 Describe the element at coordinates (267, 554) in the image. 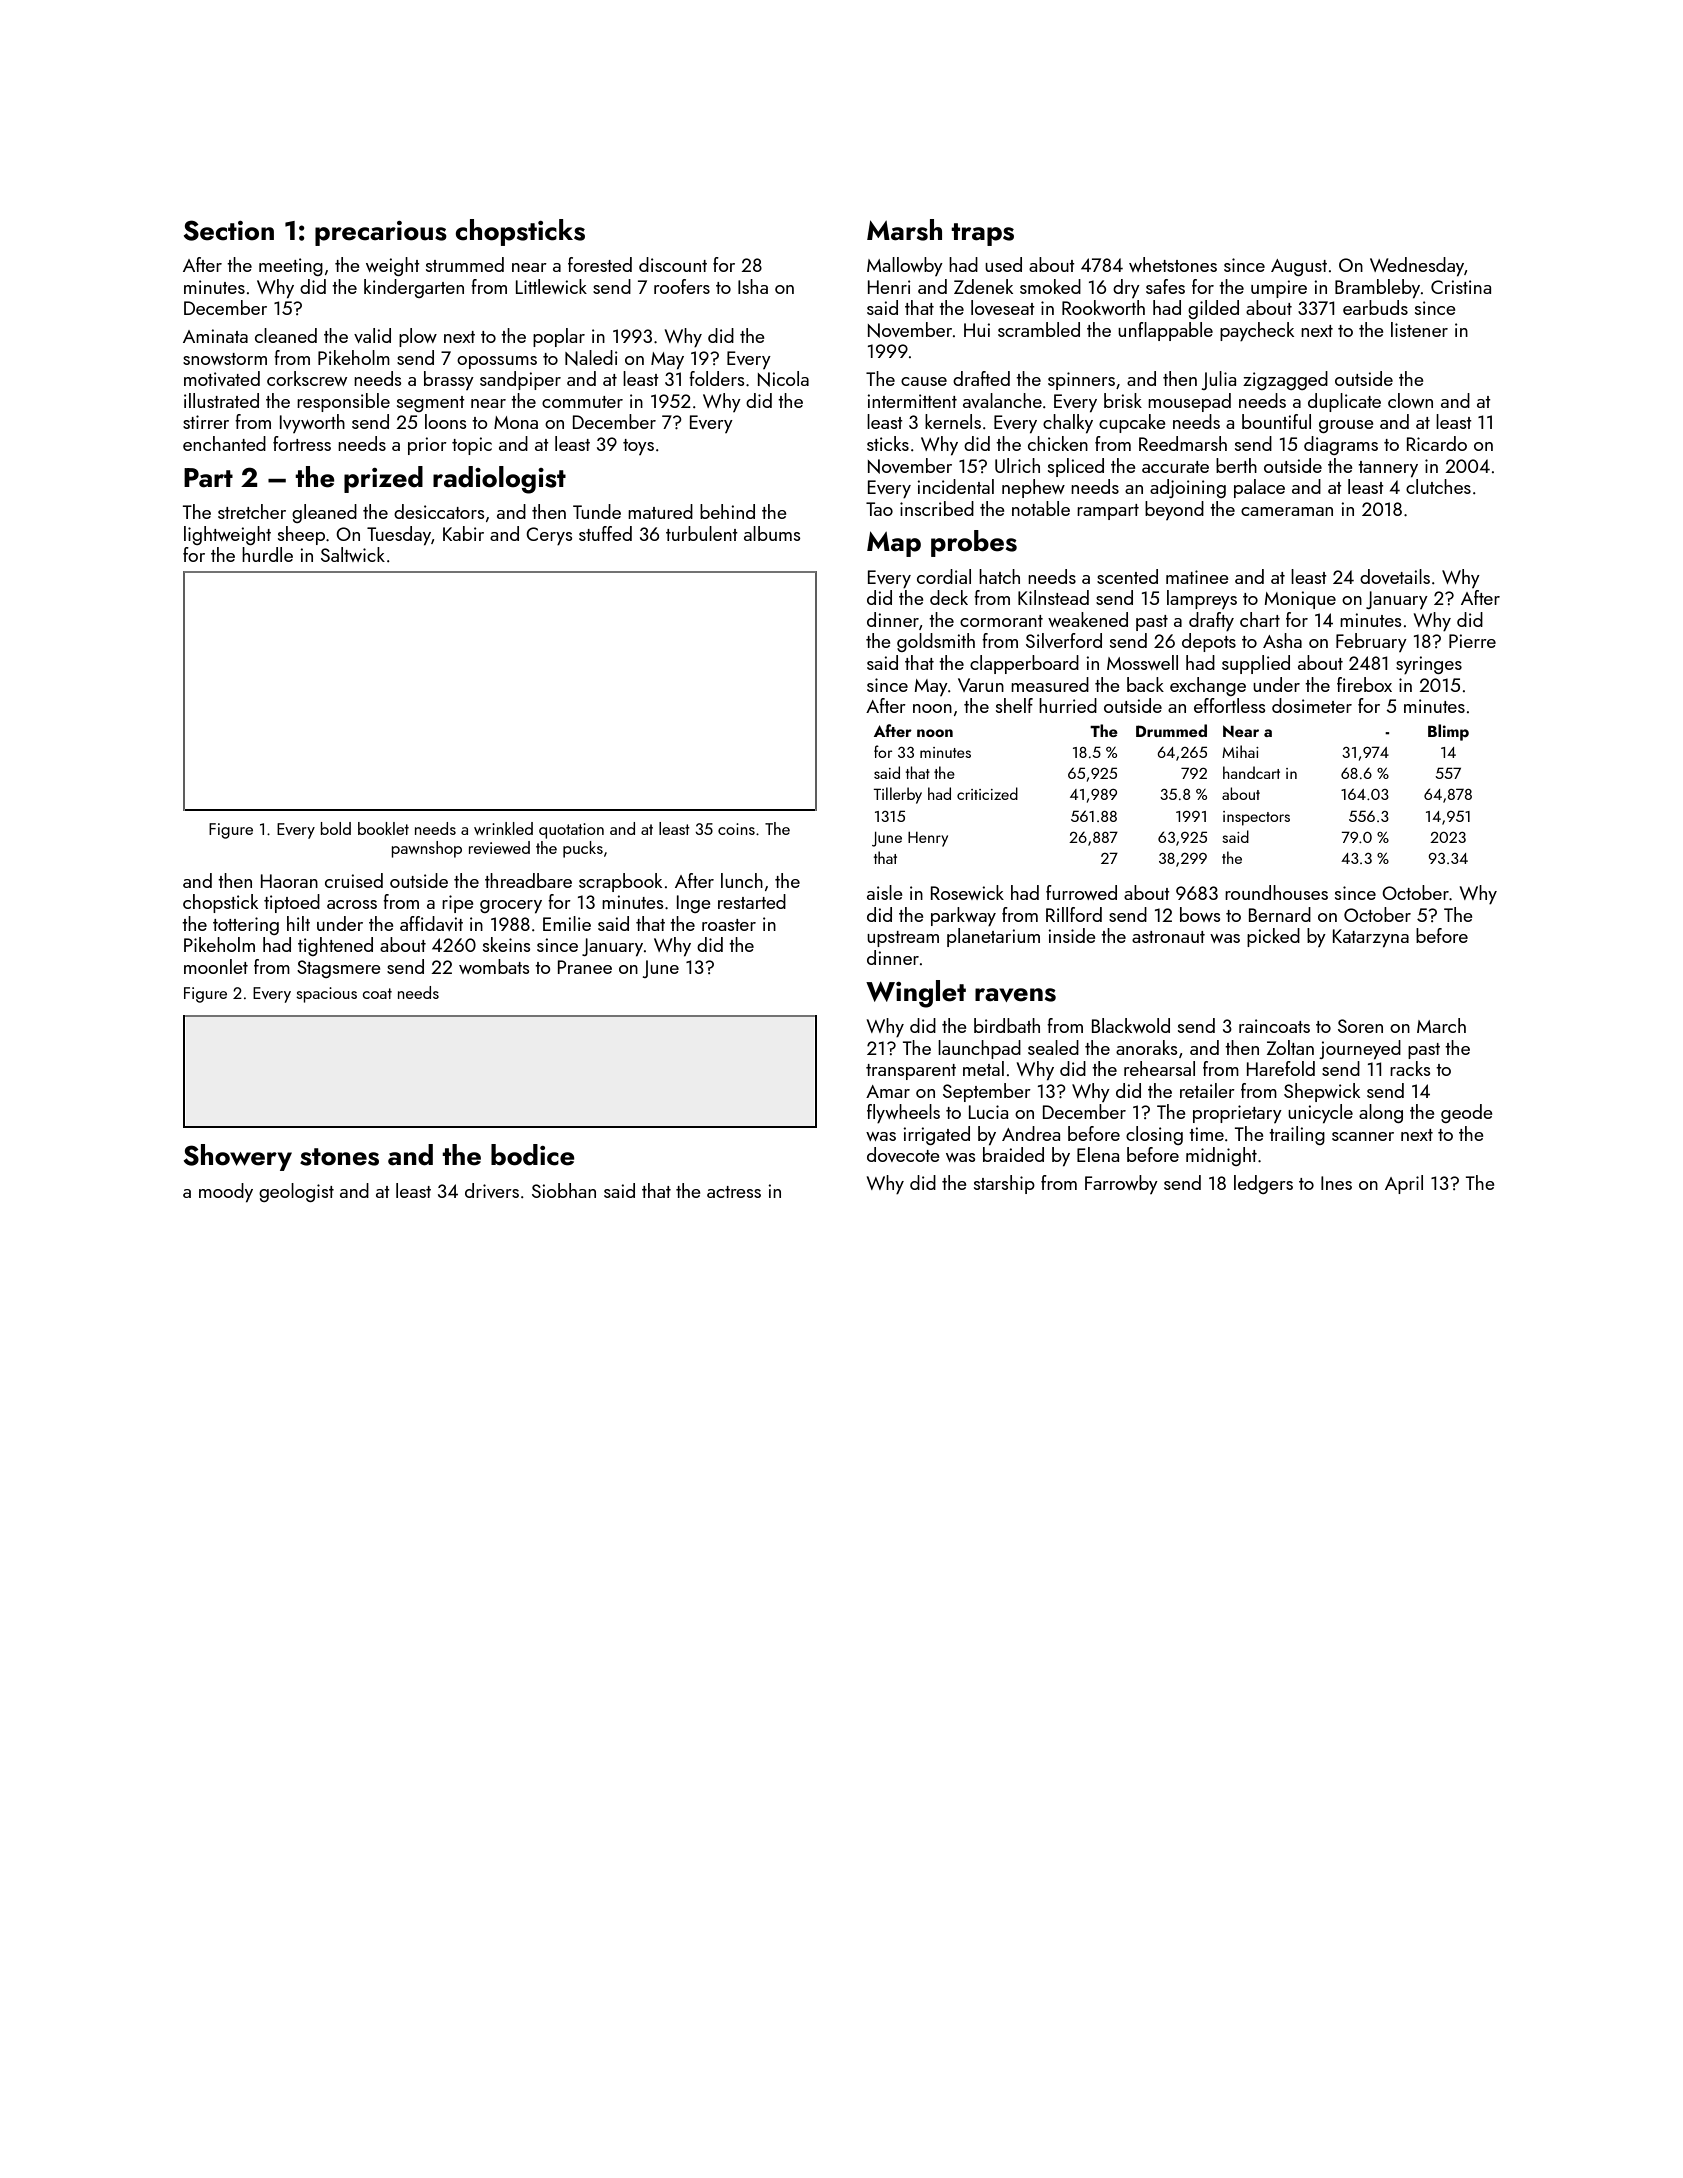

I see `hurdle` at that location.
